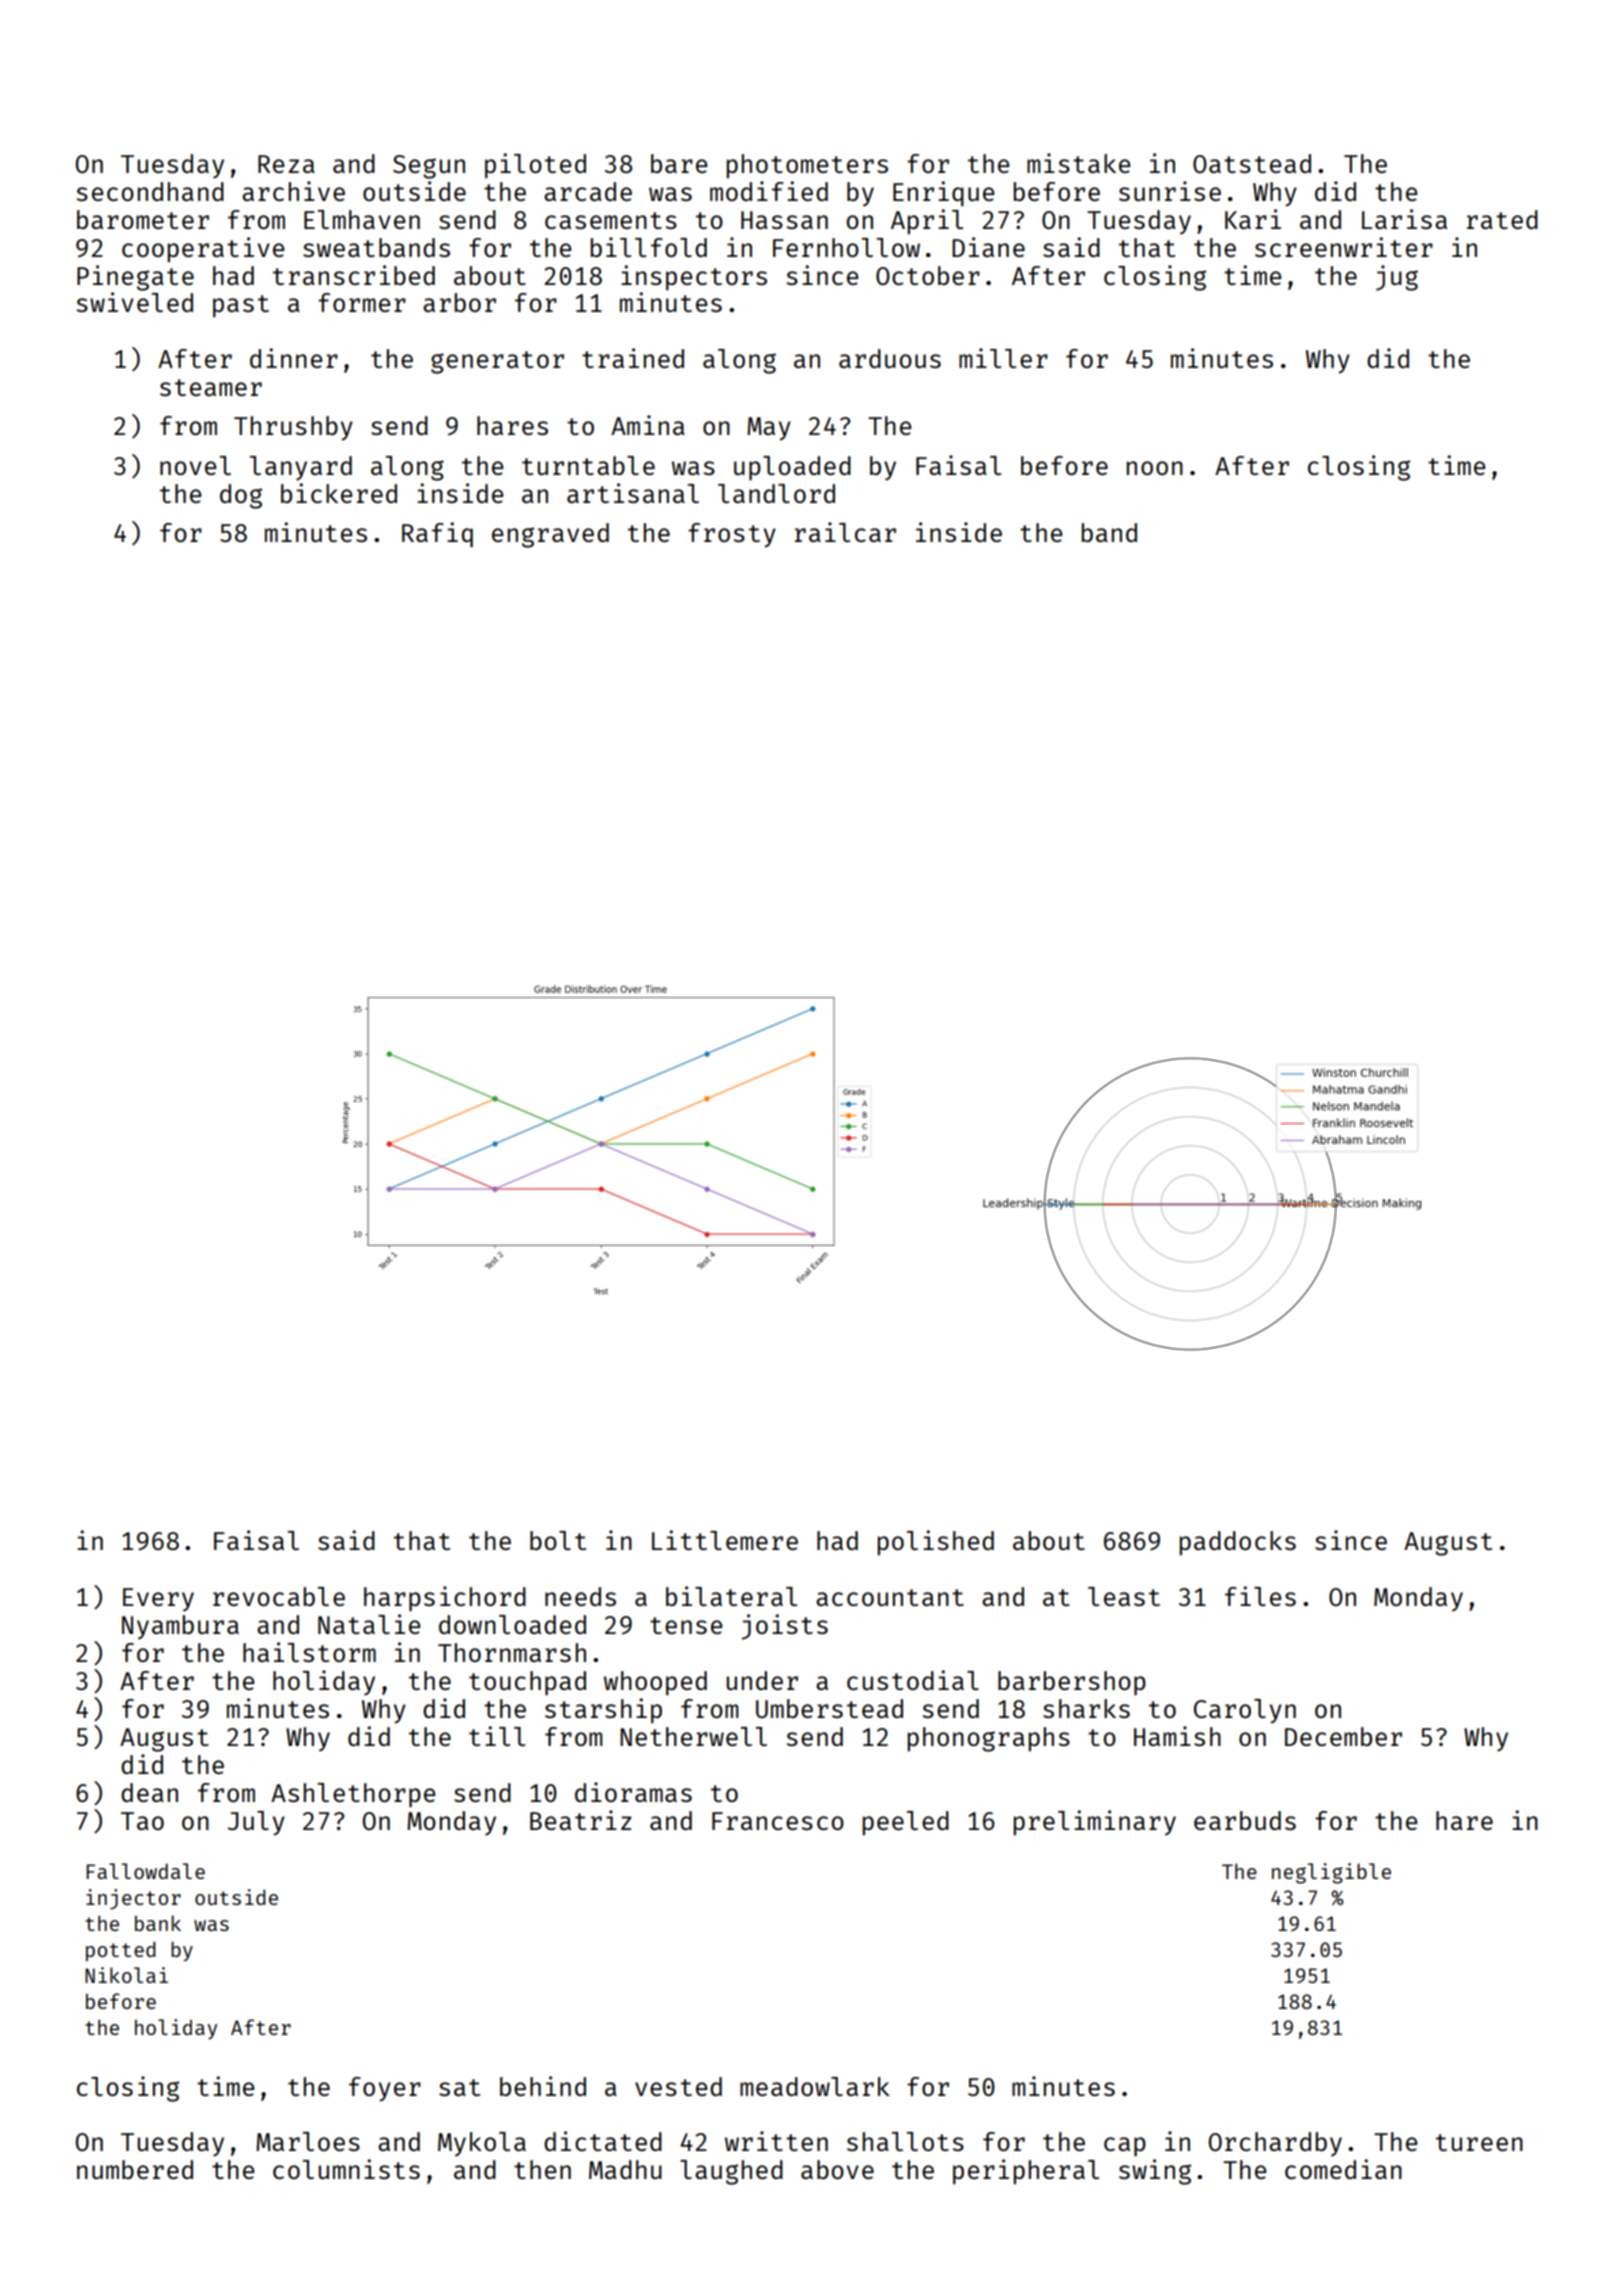 Image resolution: width=1620 pixels, height=2292 pixels. Describe the element at coordinates (807, 166) in the screenshot. I see `photometers` at that location.
